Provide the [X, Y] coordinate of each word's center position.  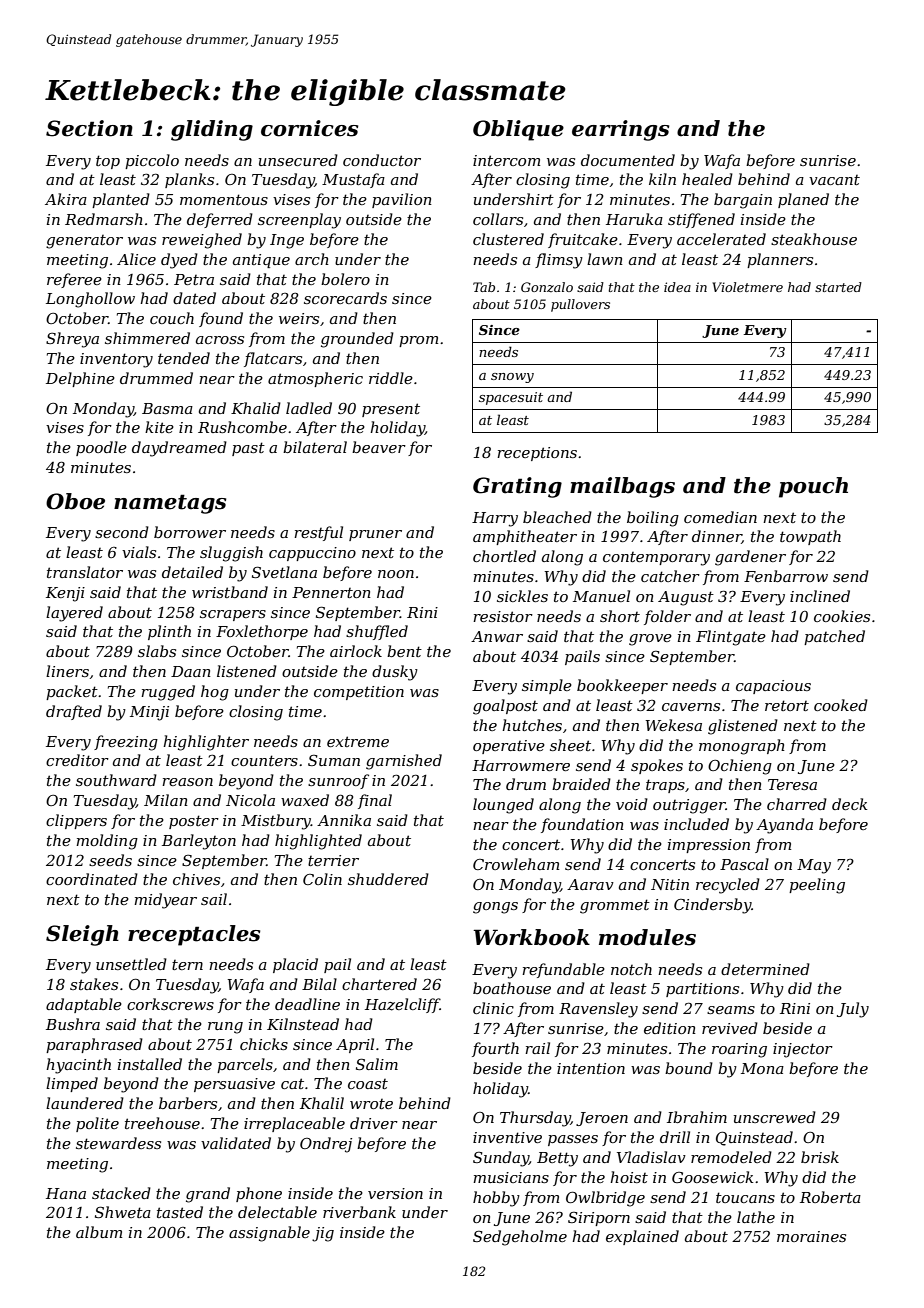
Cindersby [712, 906]
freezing [126, 743]
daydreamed [179, 449]
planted [121, 200]
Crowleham [516, 864]
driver [374, 1123]
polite [97, 1124]
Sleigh [82, 935]
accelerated [721, 239]
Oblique [518, 130]
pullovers [580, 305]
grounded [357, 340]
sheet [570, 745]
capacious [773, 687]
